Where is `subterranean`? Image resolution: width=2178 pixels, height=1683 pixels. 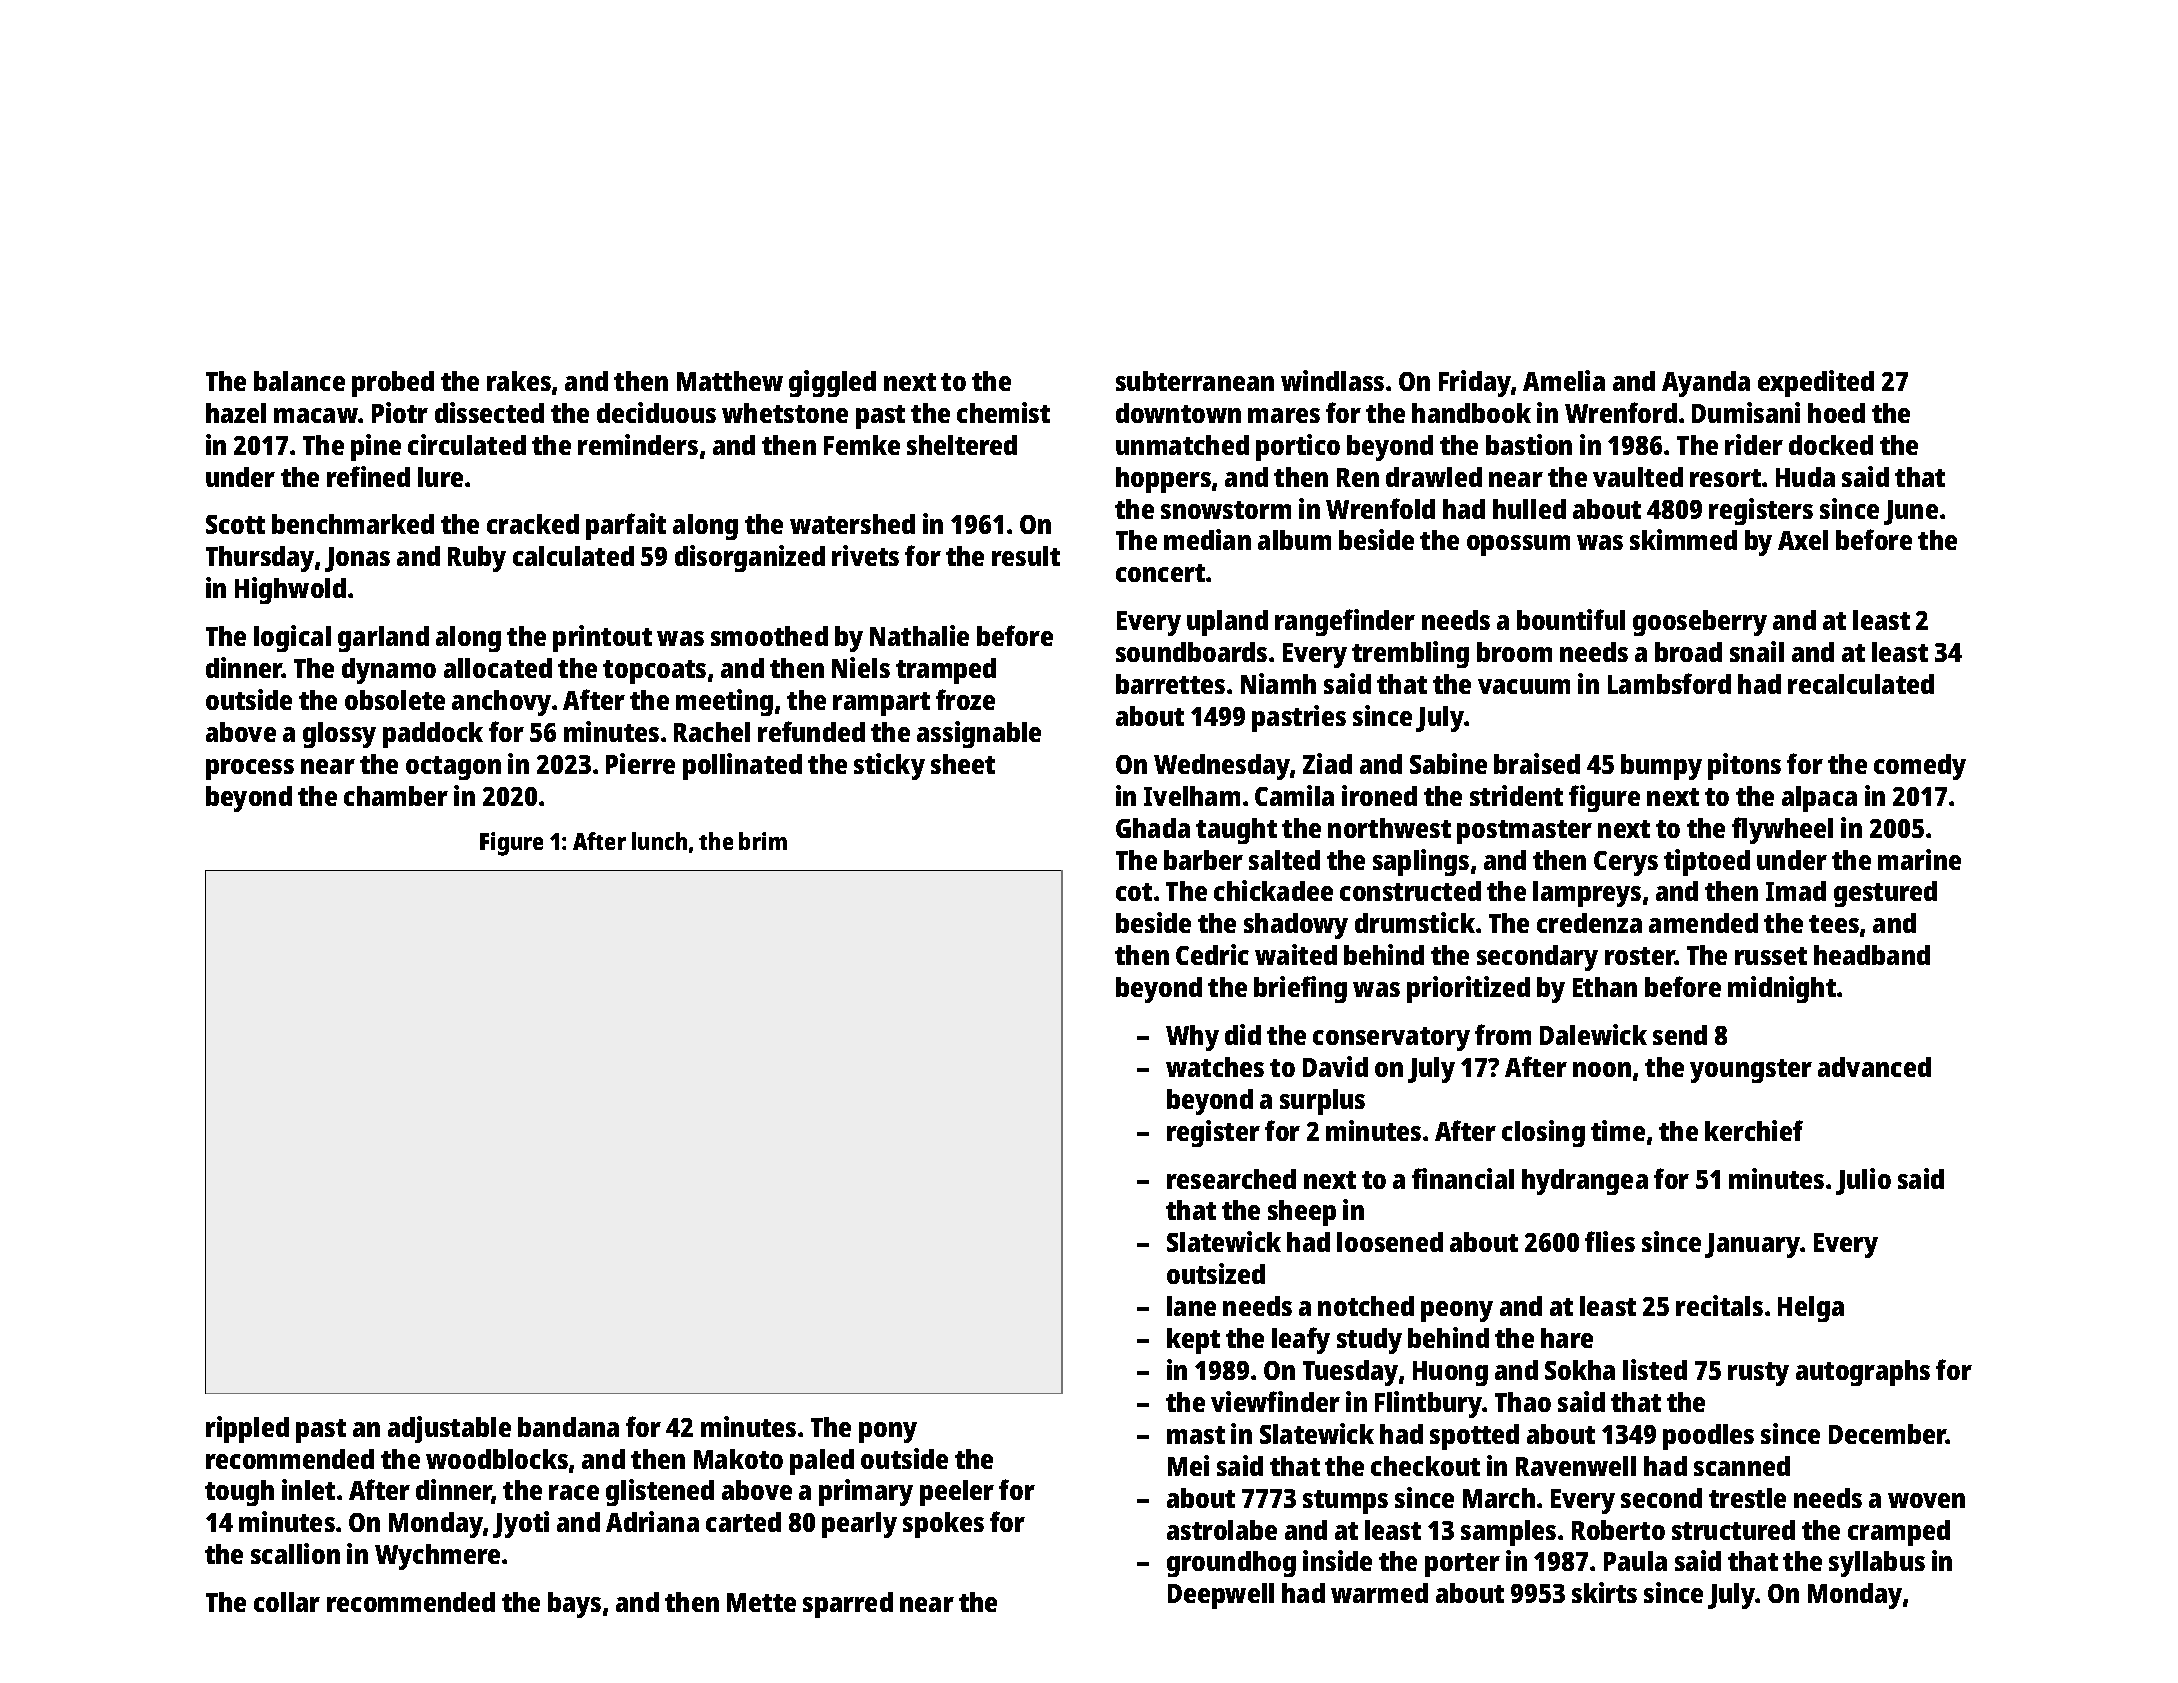 subterranean is located at coordinates (1195, 381).
